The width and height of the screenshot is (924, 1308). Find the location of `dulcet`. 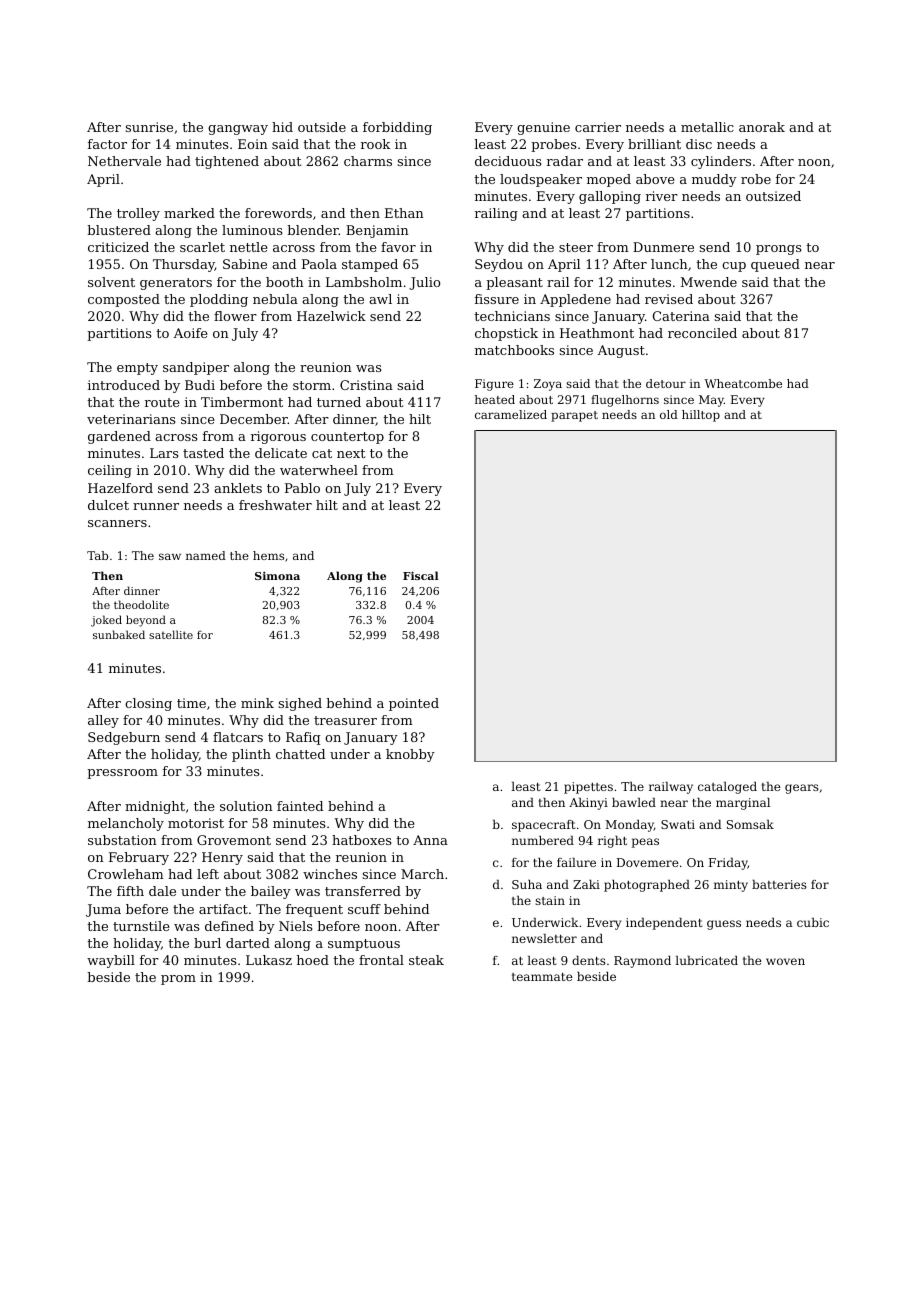

dulcet is located at coordinates (108, 505).
